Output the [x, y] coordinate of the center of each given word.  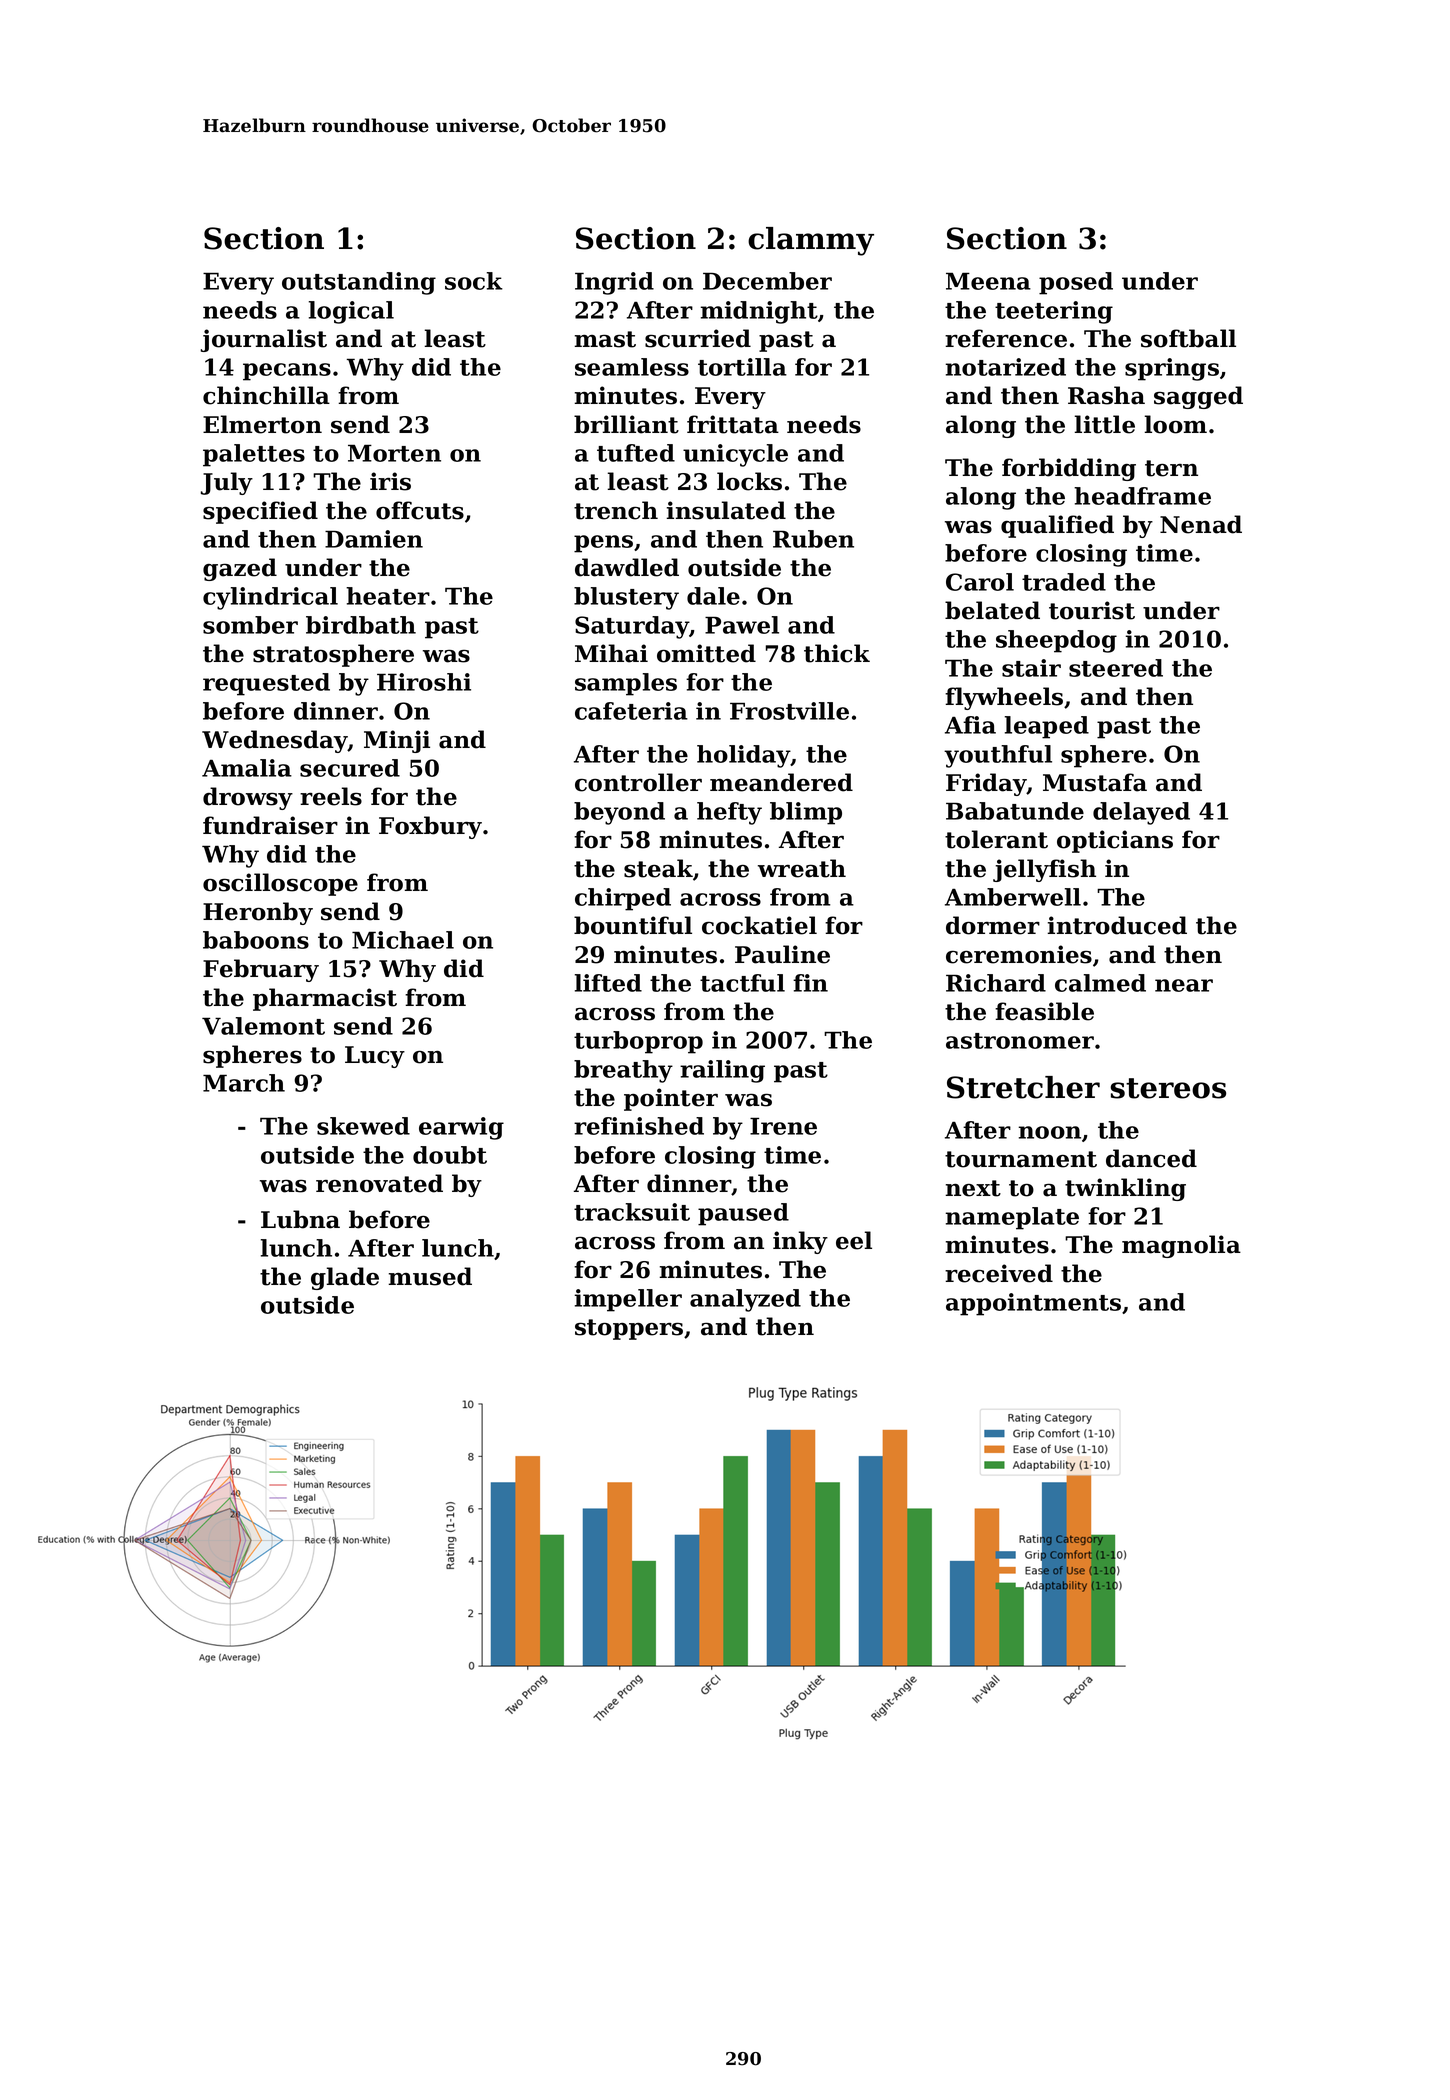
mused [430, 1276]
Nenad [1201, 524]
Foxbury [430, 827]
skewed [363, 1126]
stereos [1168, 1088]
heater [388, 596]
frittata [733, 424]
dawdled [627, 567]
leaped [1047, 727]
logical [351, 312]
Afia [970, 725]
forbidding [1069, 469]
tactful [742, 983]
